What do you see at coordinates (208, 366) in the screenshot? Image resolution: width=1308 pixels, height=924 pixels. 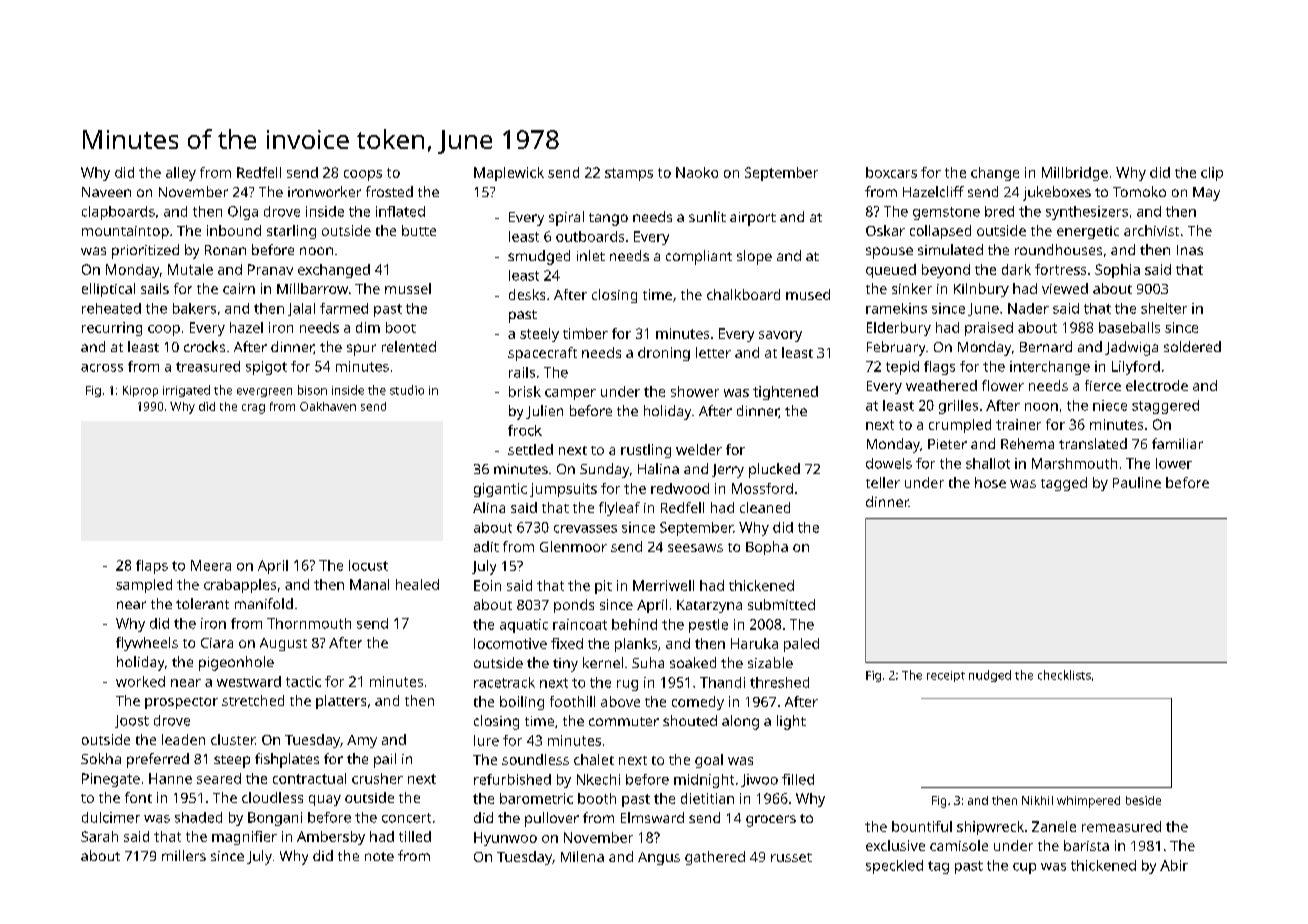 I see `treasured` at bounding box center [208, 366].
